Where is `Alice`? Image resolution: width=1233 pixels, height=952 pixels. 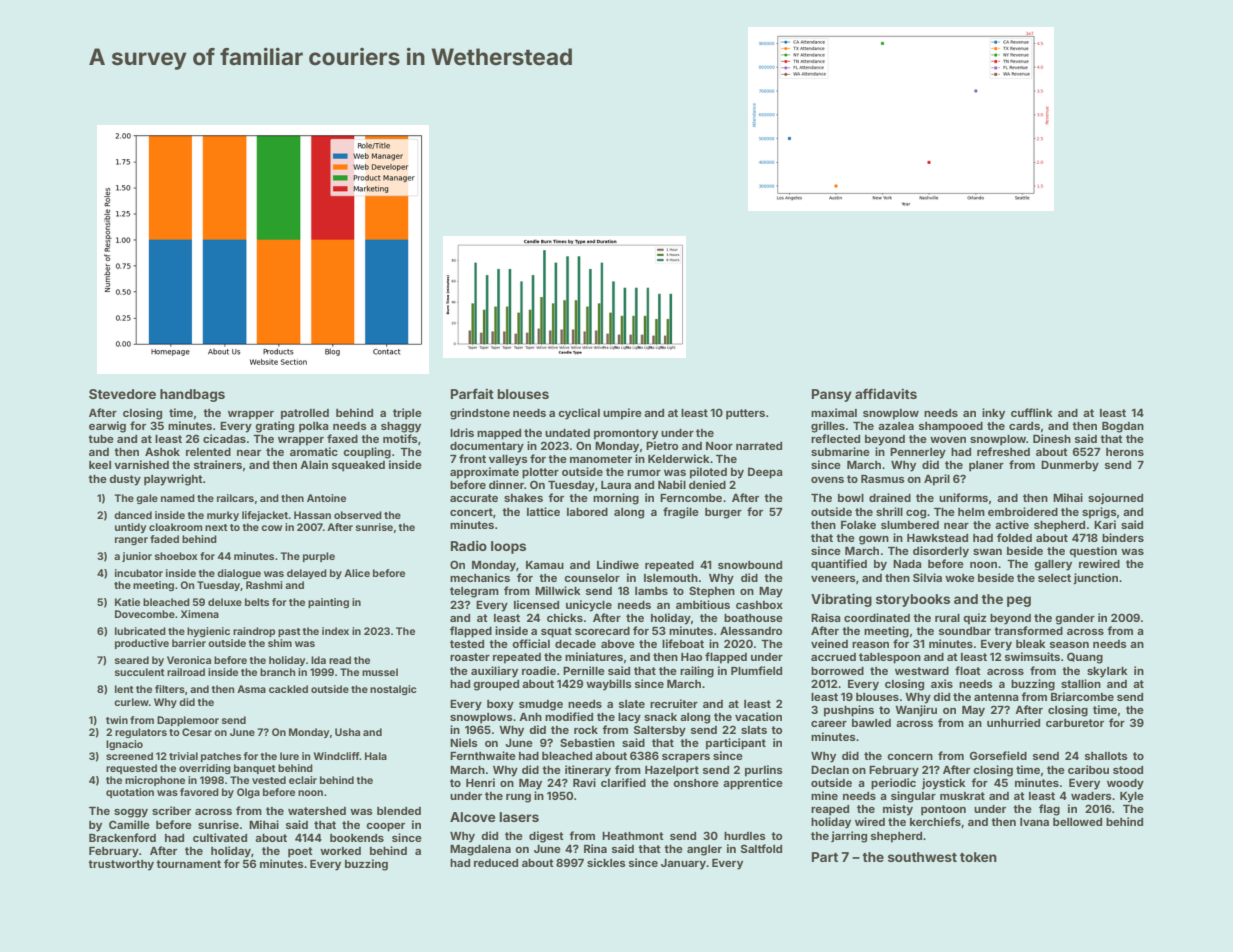 Alice is located at coordinates (357, 573).
